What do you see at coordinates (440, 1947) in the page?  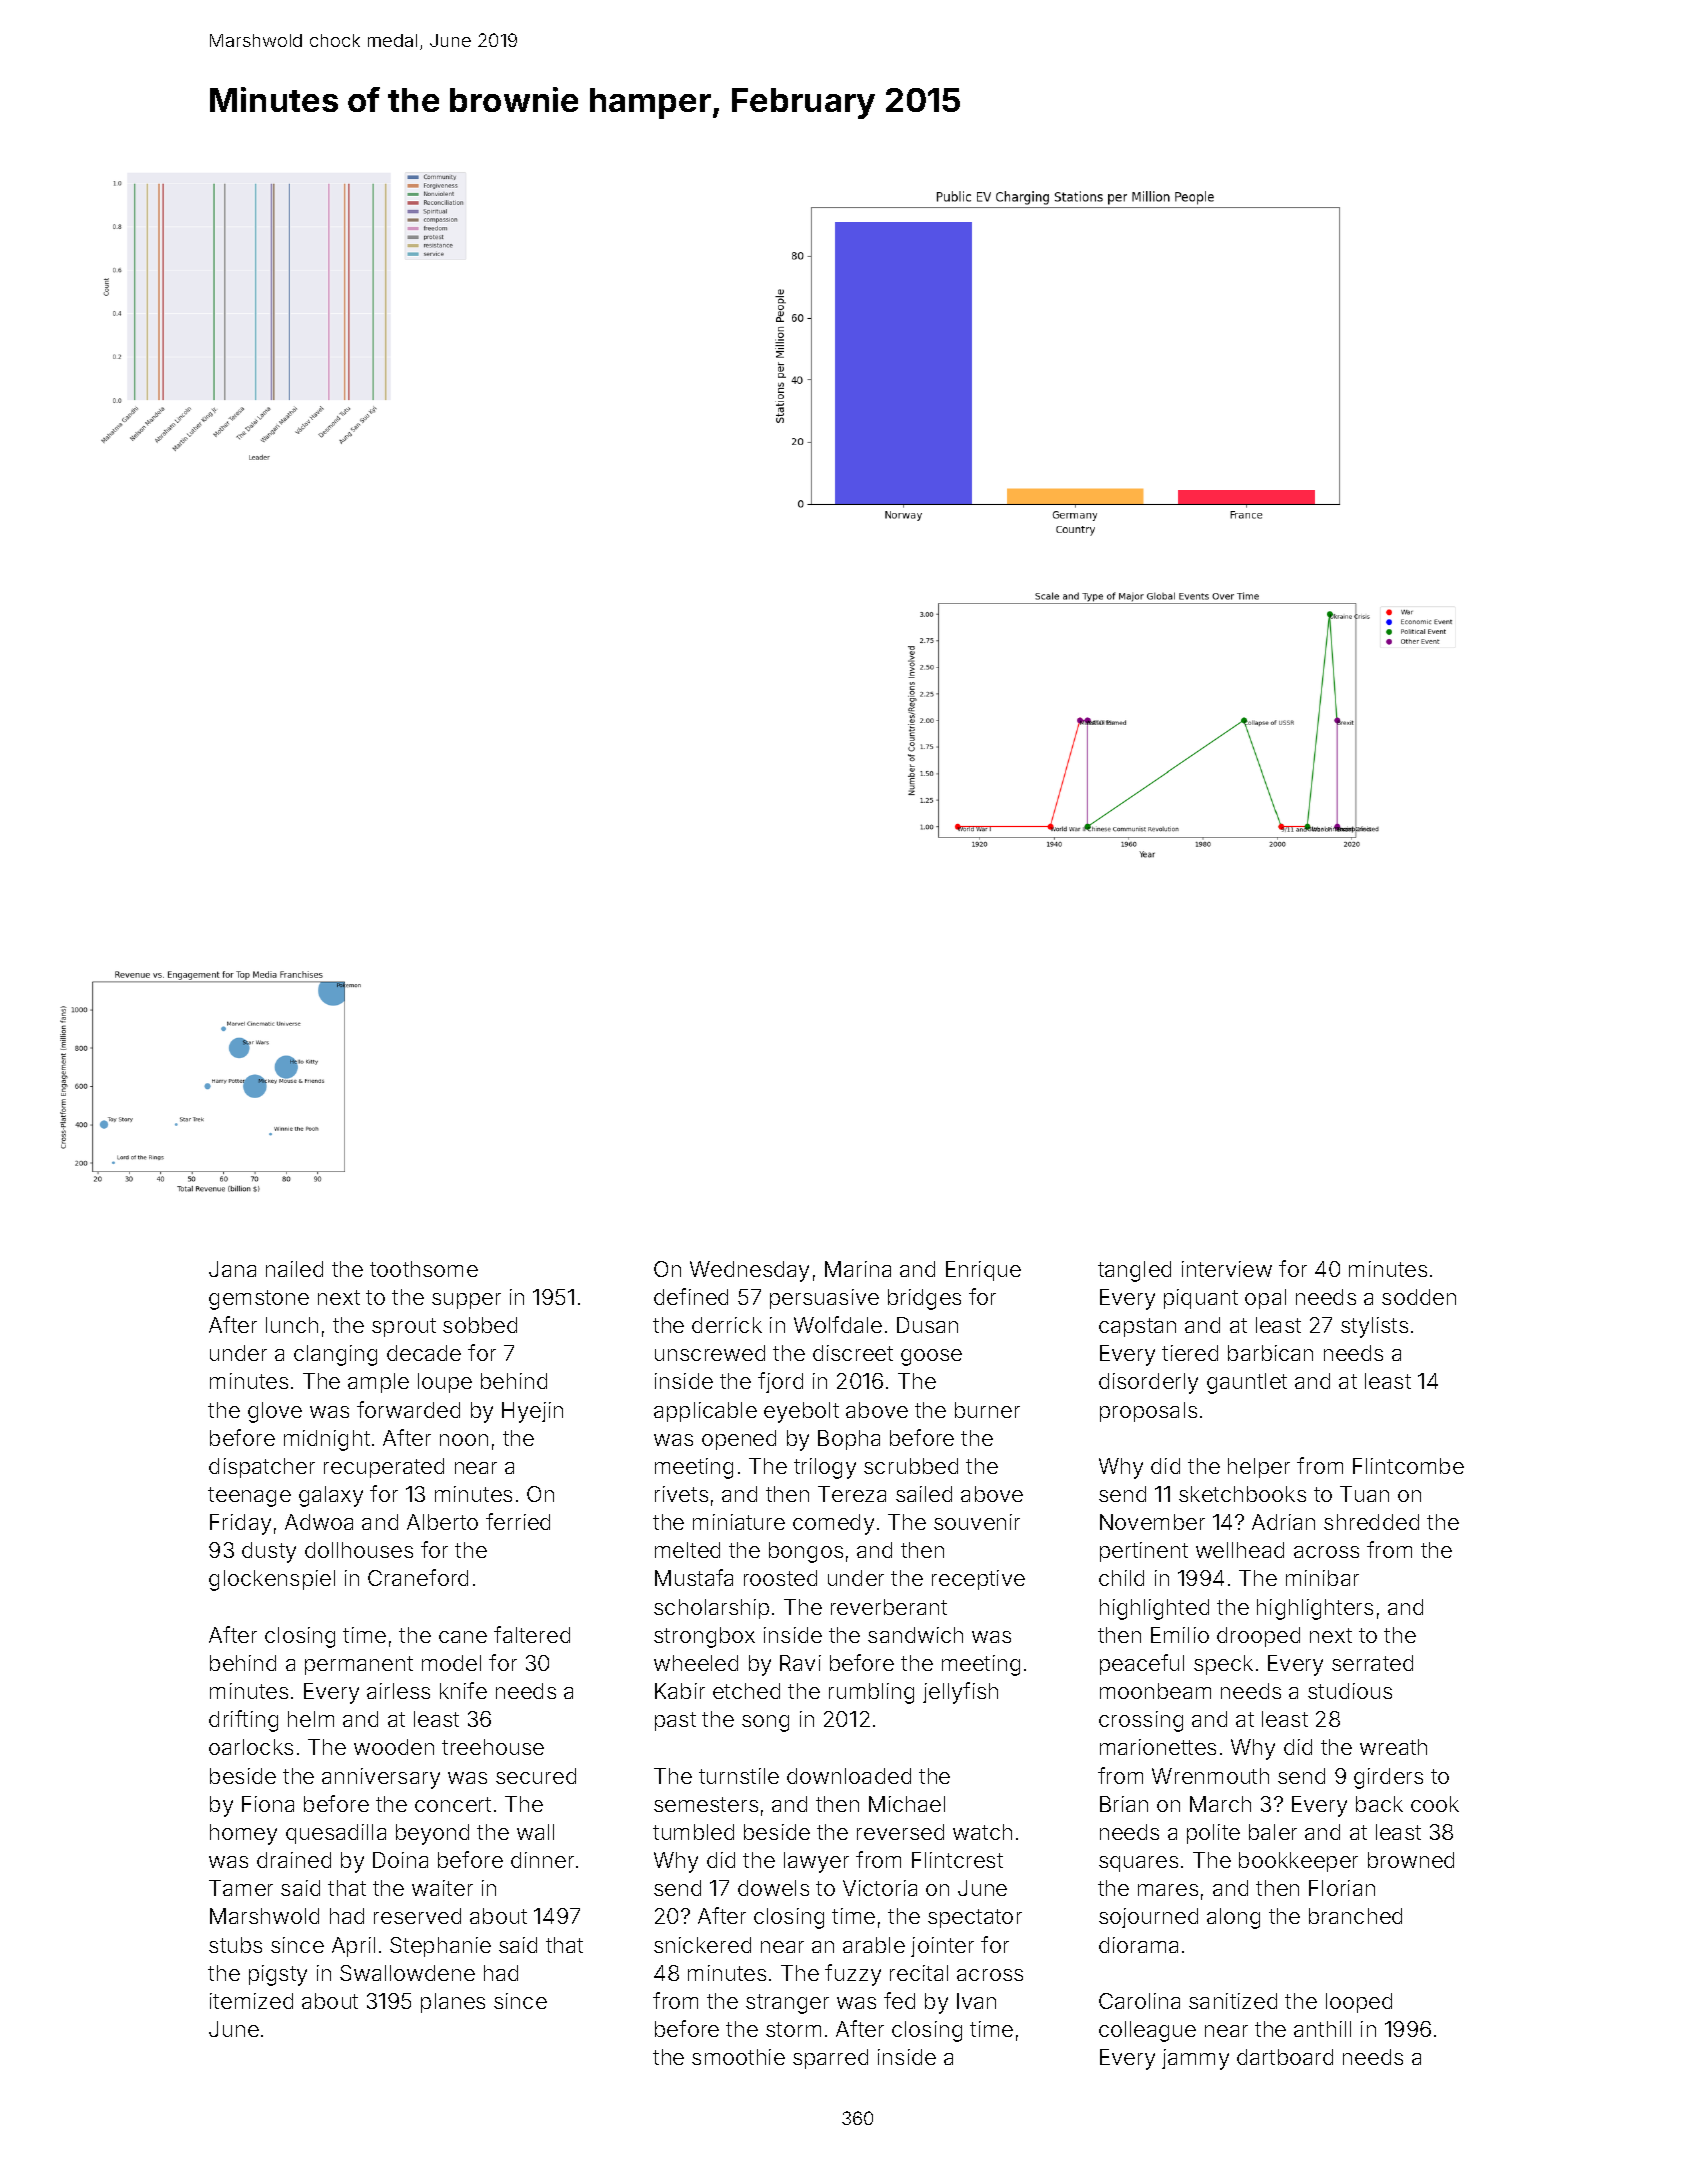 I see `Stephanie` at bounding box center [440, 1947].
